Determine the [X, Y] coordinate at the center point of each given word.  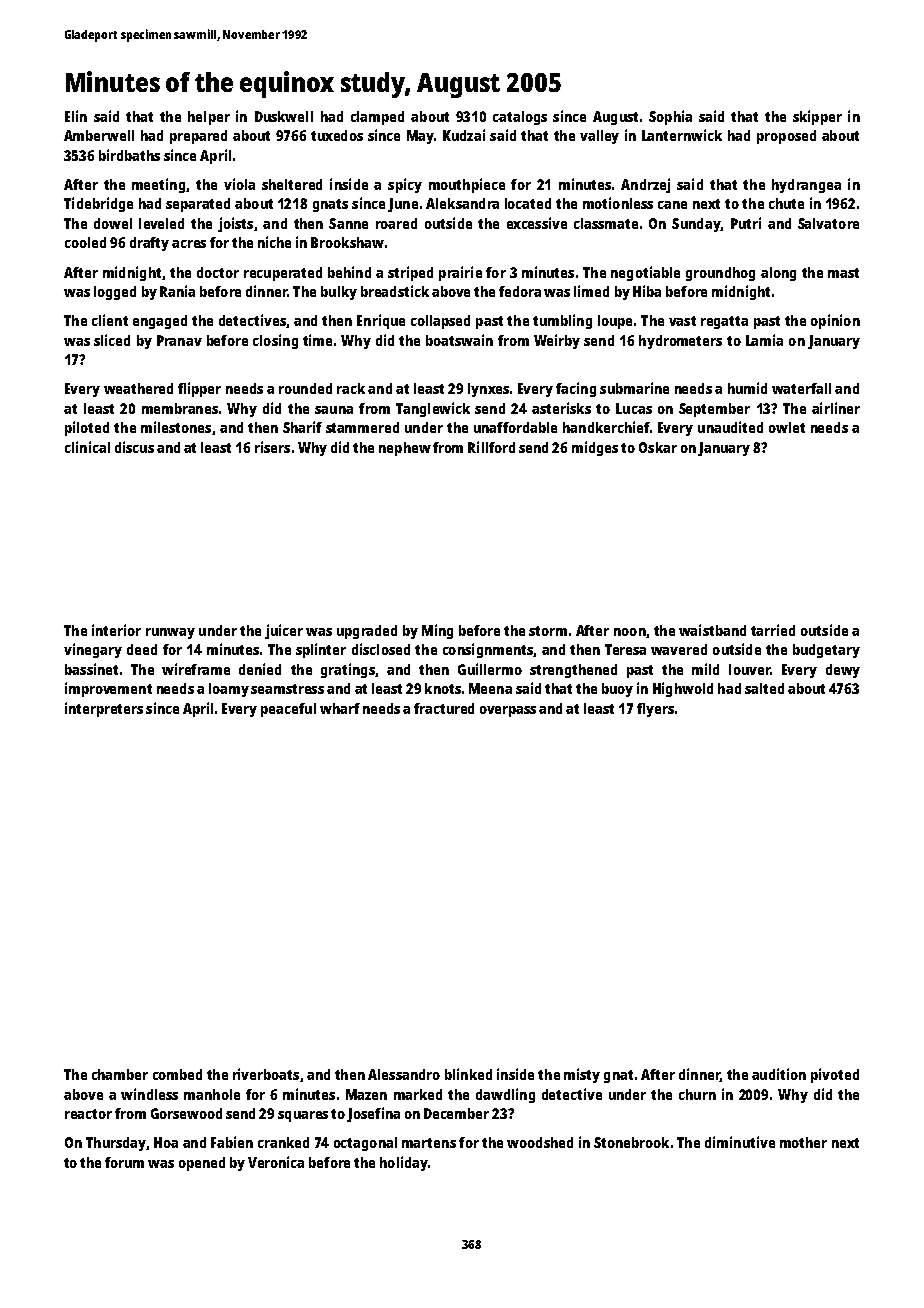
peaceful [288, 710]
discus [134, 447]
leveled [161, 223]
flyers [655, 710]
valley [599, 137]
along [778, 274]
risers [272, 447]
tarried [773, 630]
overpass [508, 711]
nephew [405, 449]
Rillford [491, 447]
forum [124, 1162]
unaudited [730, 427]
